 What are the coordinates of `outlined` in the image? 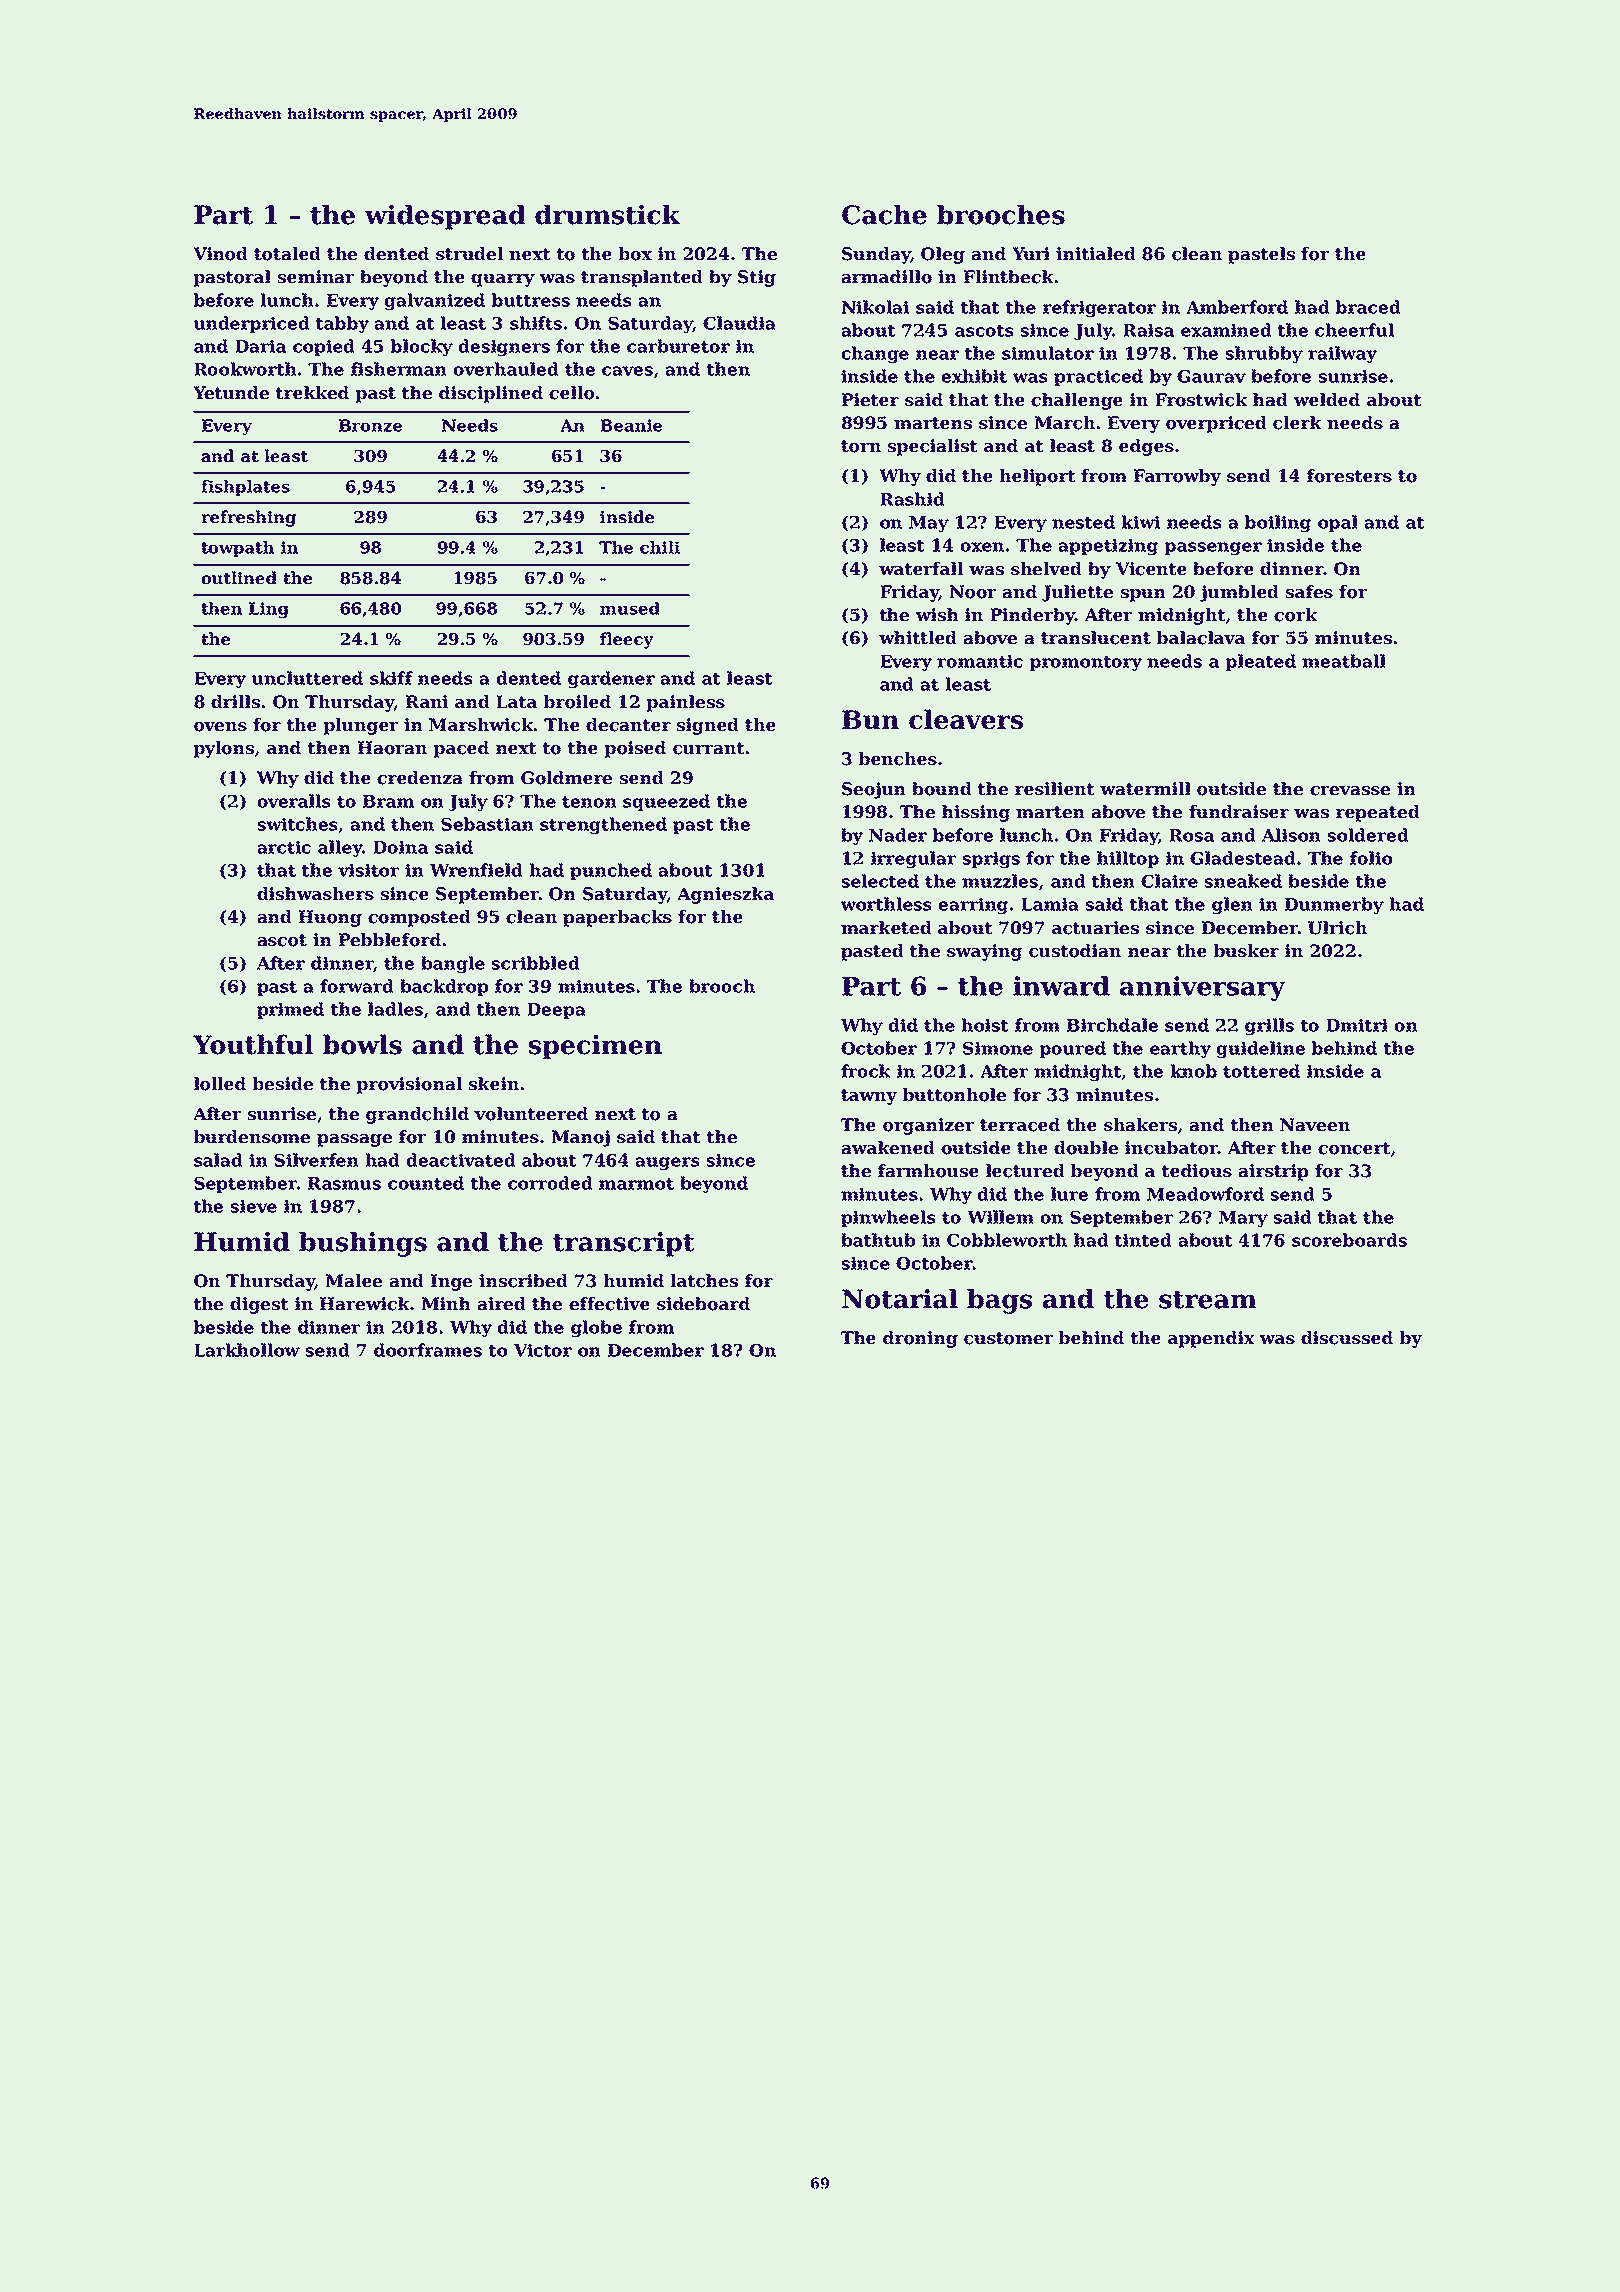 It's located at (239, 578).
